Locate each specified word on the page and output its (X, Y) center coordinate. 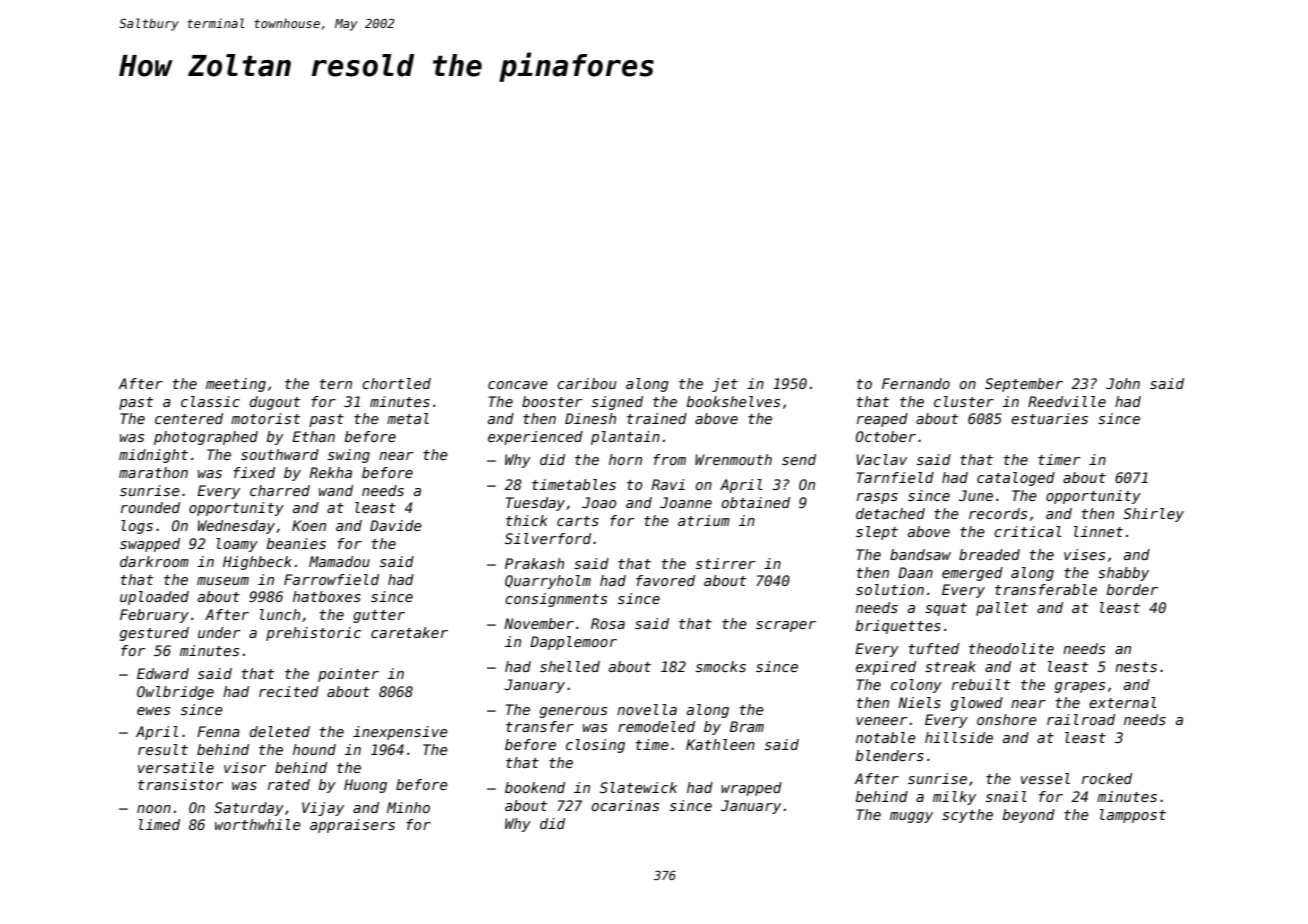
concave (518, 385)
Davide (396, 525)
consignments (556, 600)
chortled (396, 383)
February (154, 616)
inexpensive (400, 733)
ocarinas (625, 805)
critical (1027, 531)
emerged (972, 574)
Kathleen (720, 744)
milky (954, 798)
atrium (704, 520)
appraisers (352, 826)
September (1024, 385)
